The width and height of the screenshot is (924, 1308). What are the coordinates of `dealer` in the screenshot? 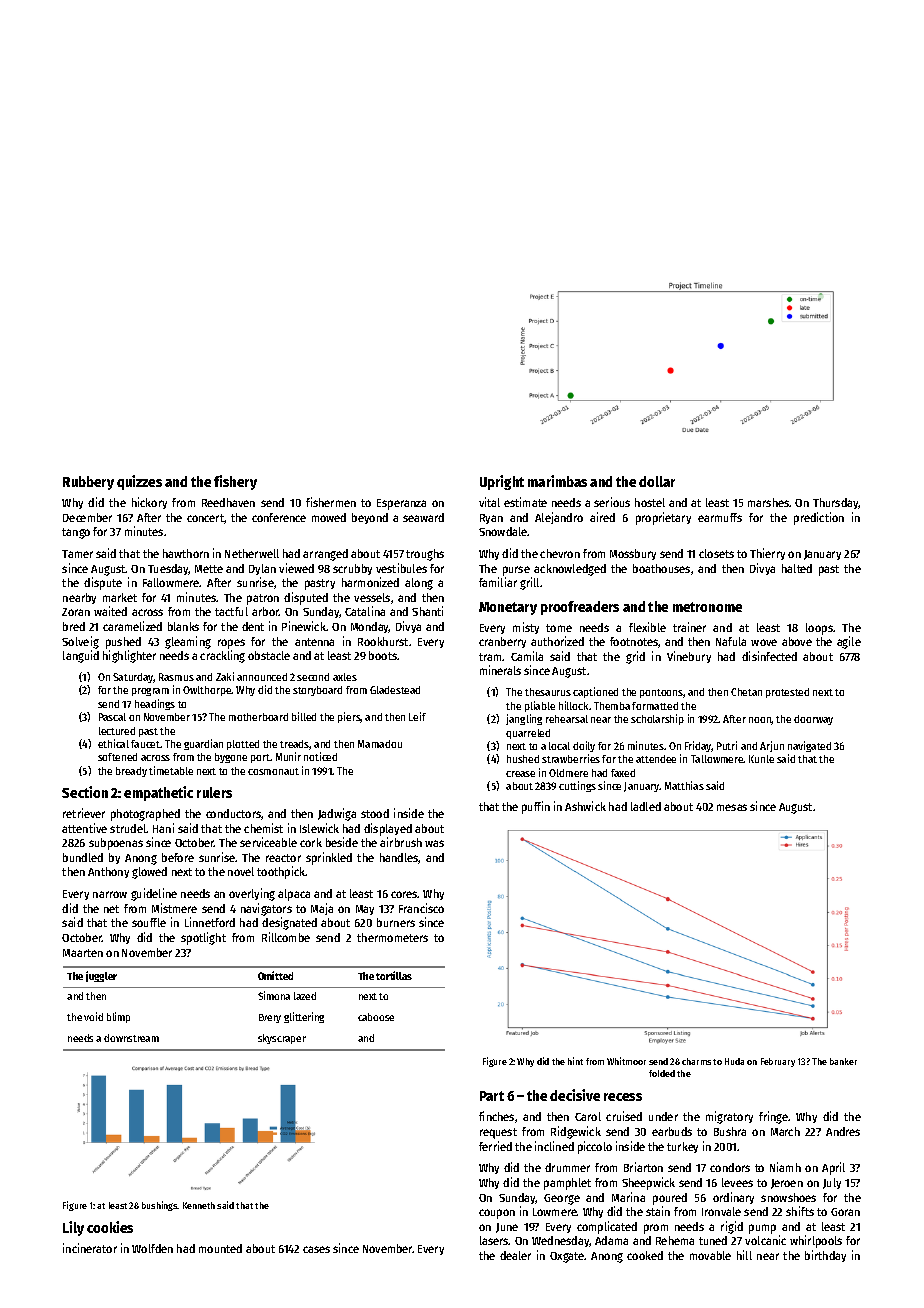 It's located at (515, 1255).
